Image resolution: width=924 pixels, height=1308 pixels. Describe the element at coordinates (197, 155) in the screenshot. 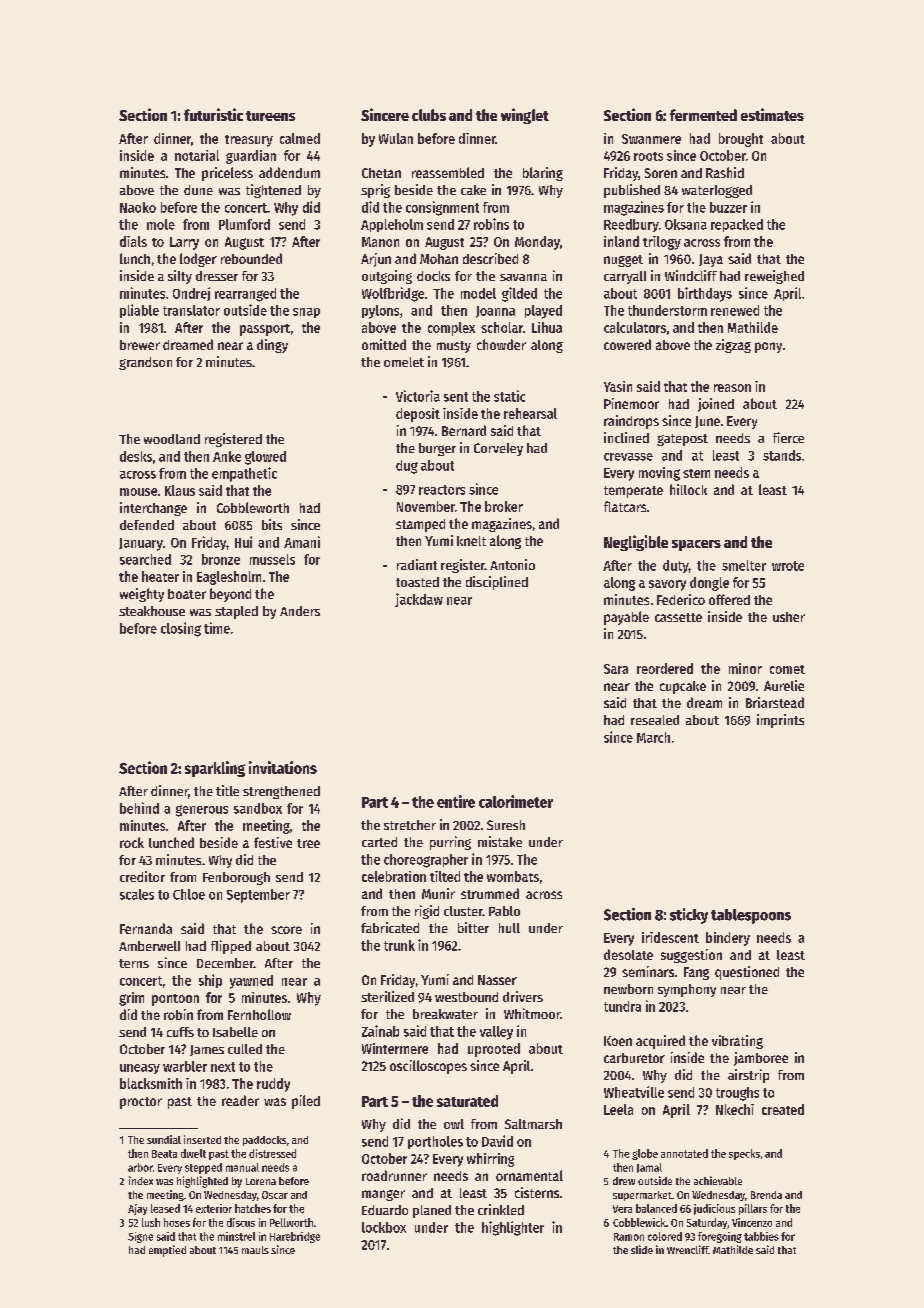

I see `notarial` at that location.
